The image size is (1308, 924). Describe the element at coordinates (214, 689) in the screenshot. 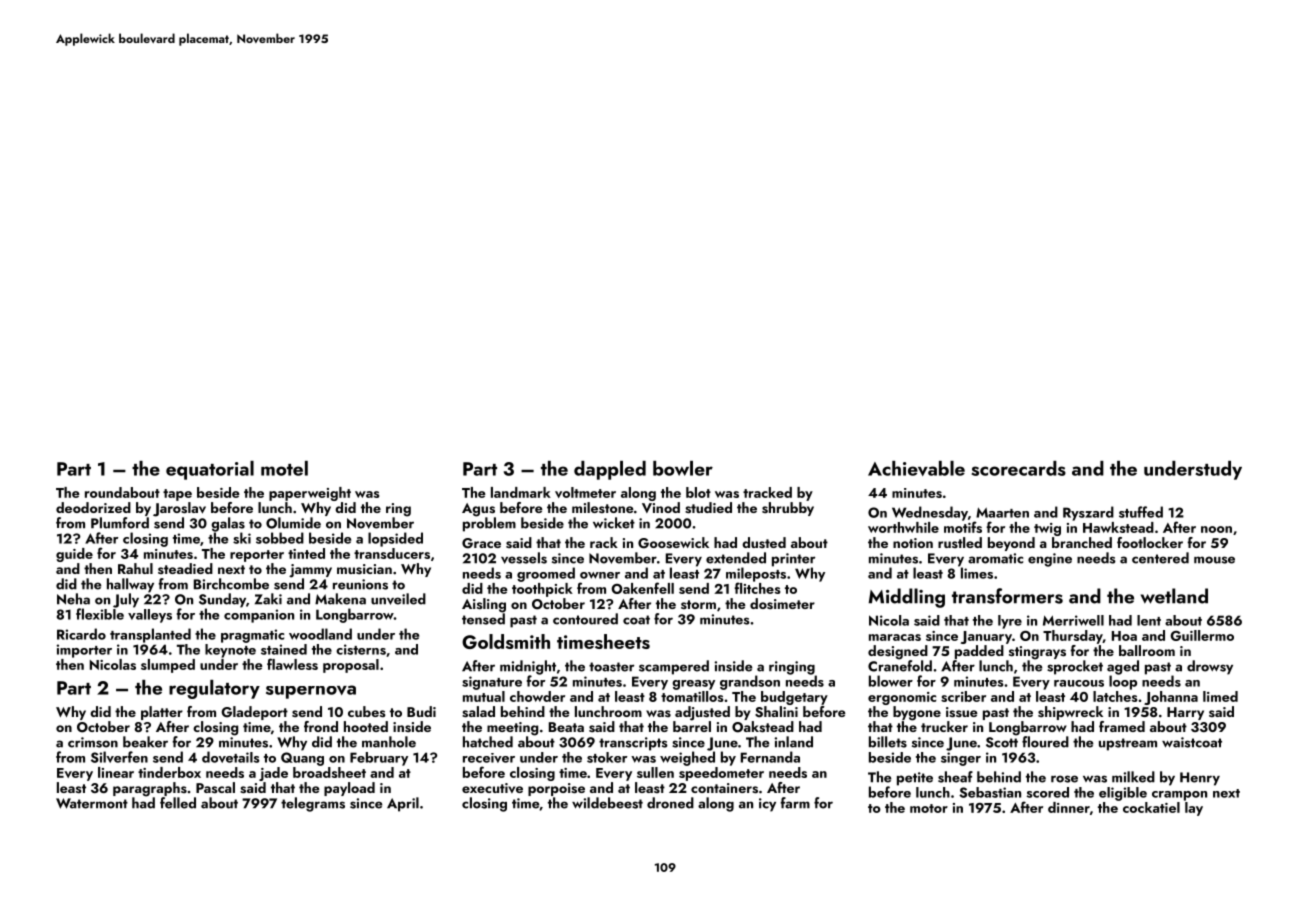

I see `regulatory` at that location.
